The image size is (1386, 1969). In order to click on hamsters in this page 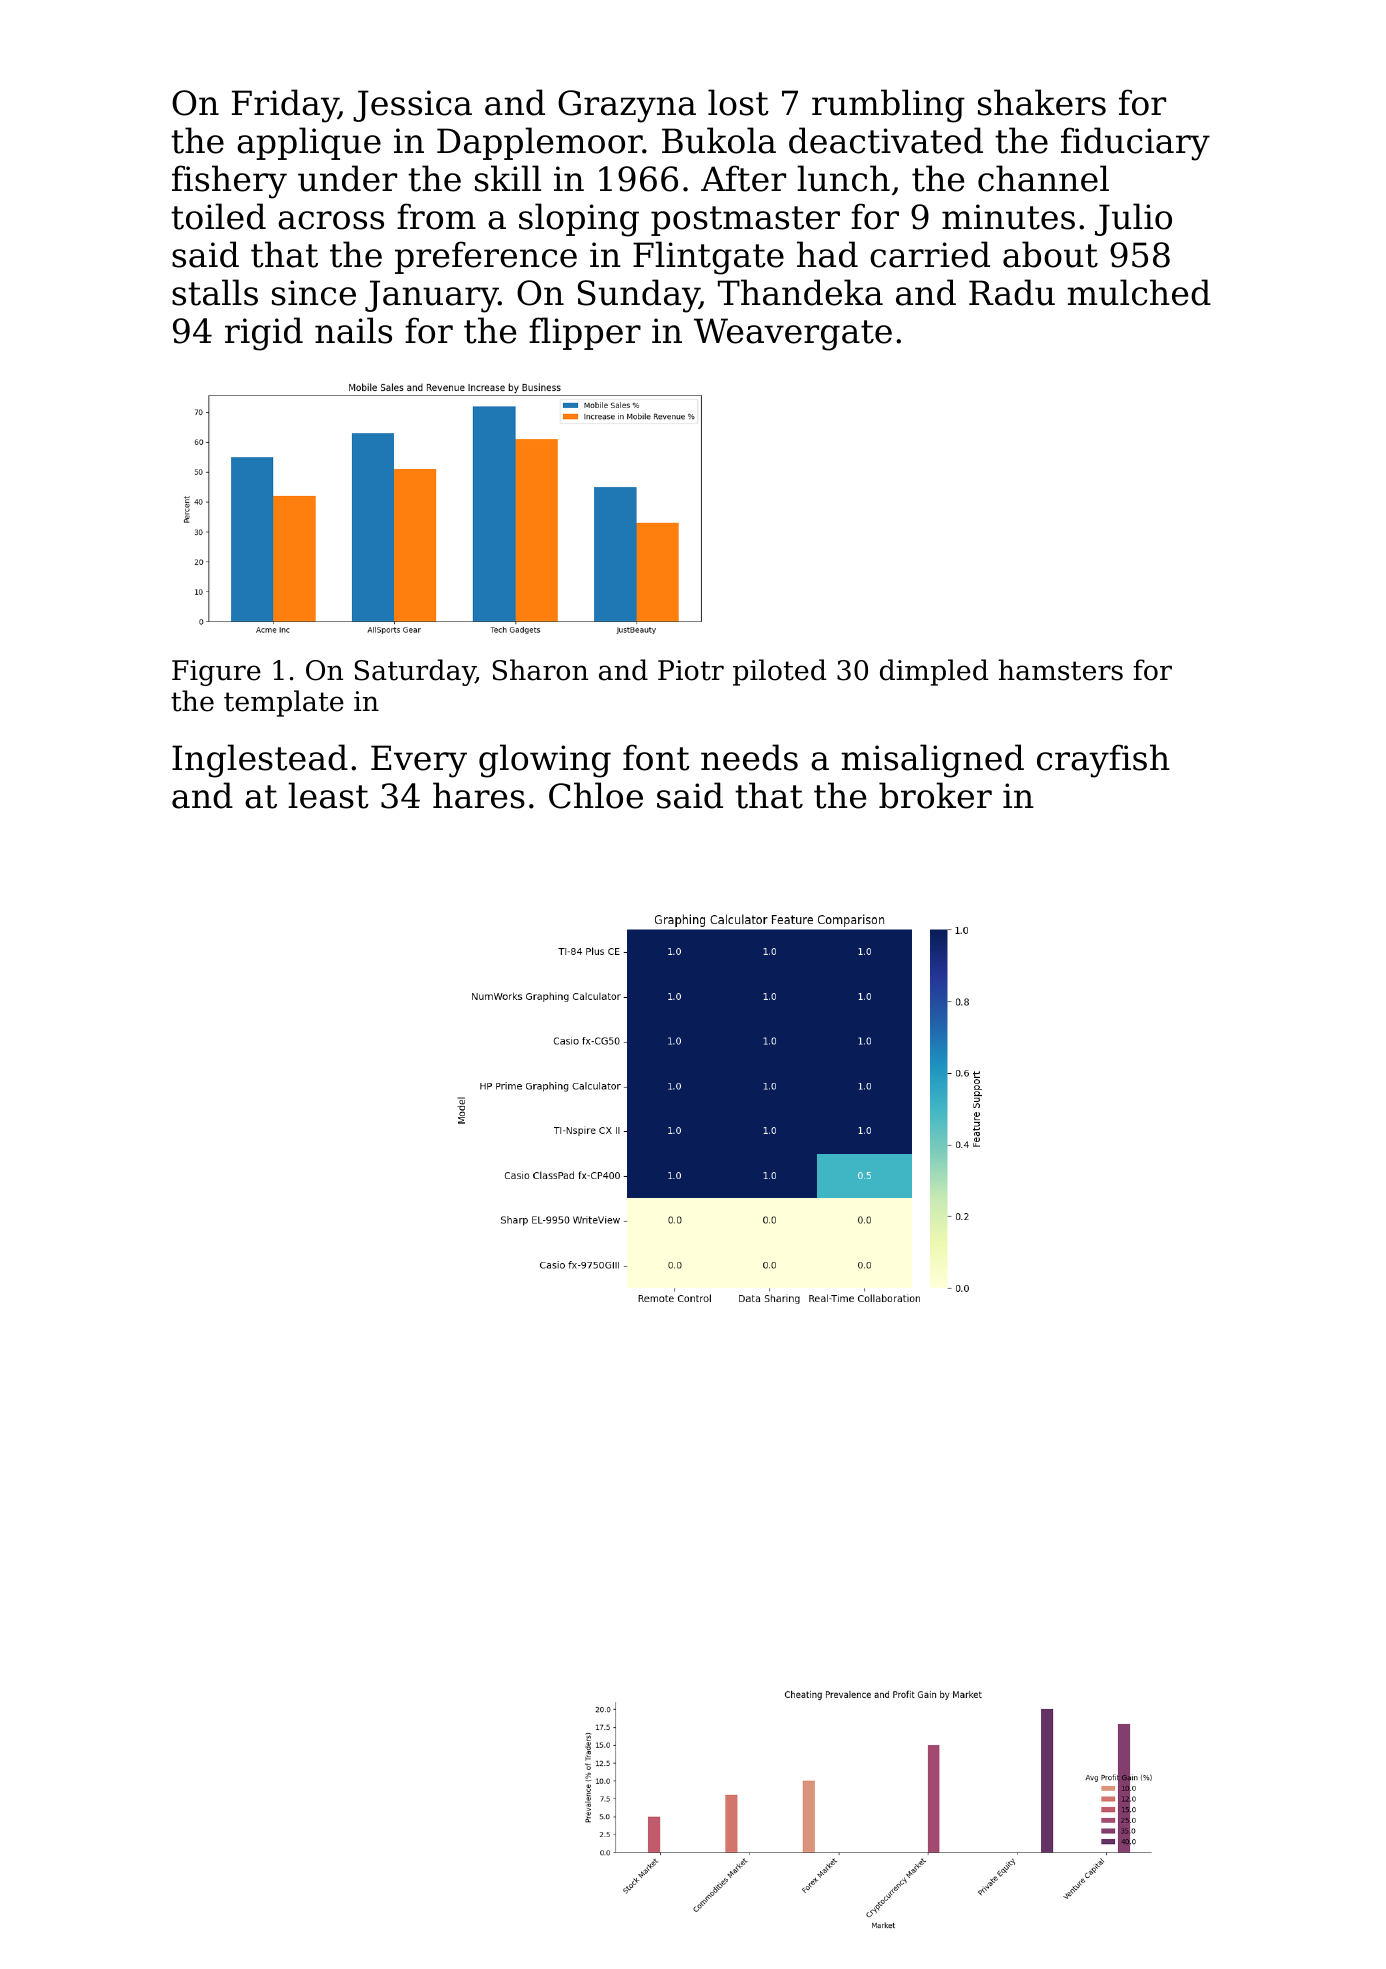, I will do `click(1060, 670)`.
